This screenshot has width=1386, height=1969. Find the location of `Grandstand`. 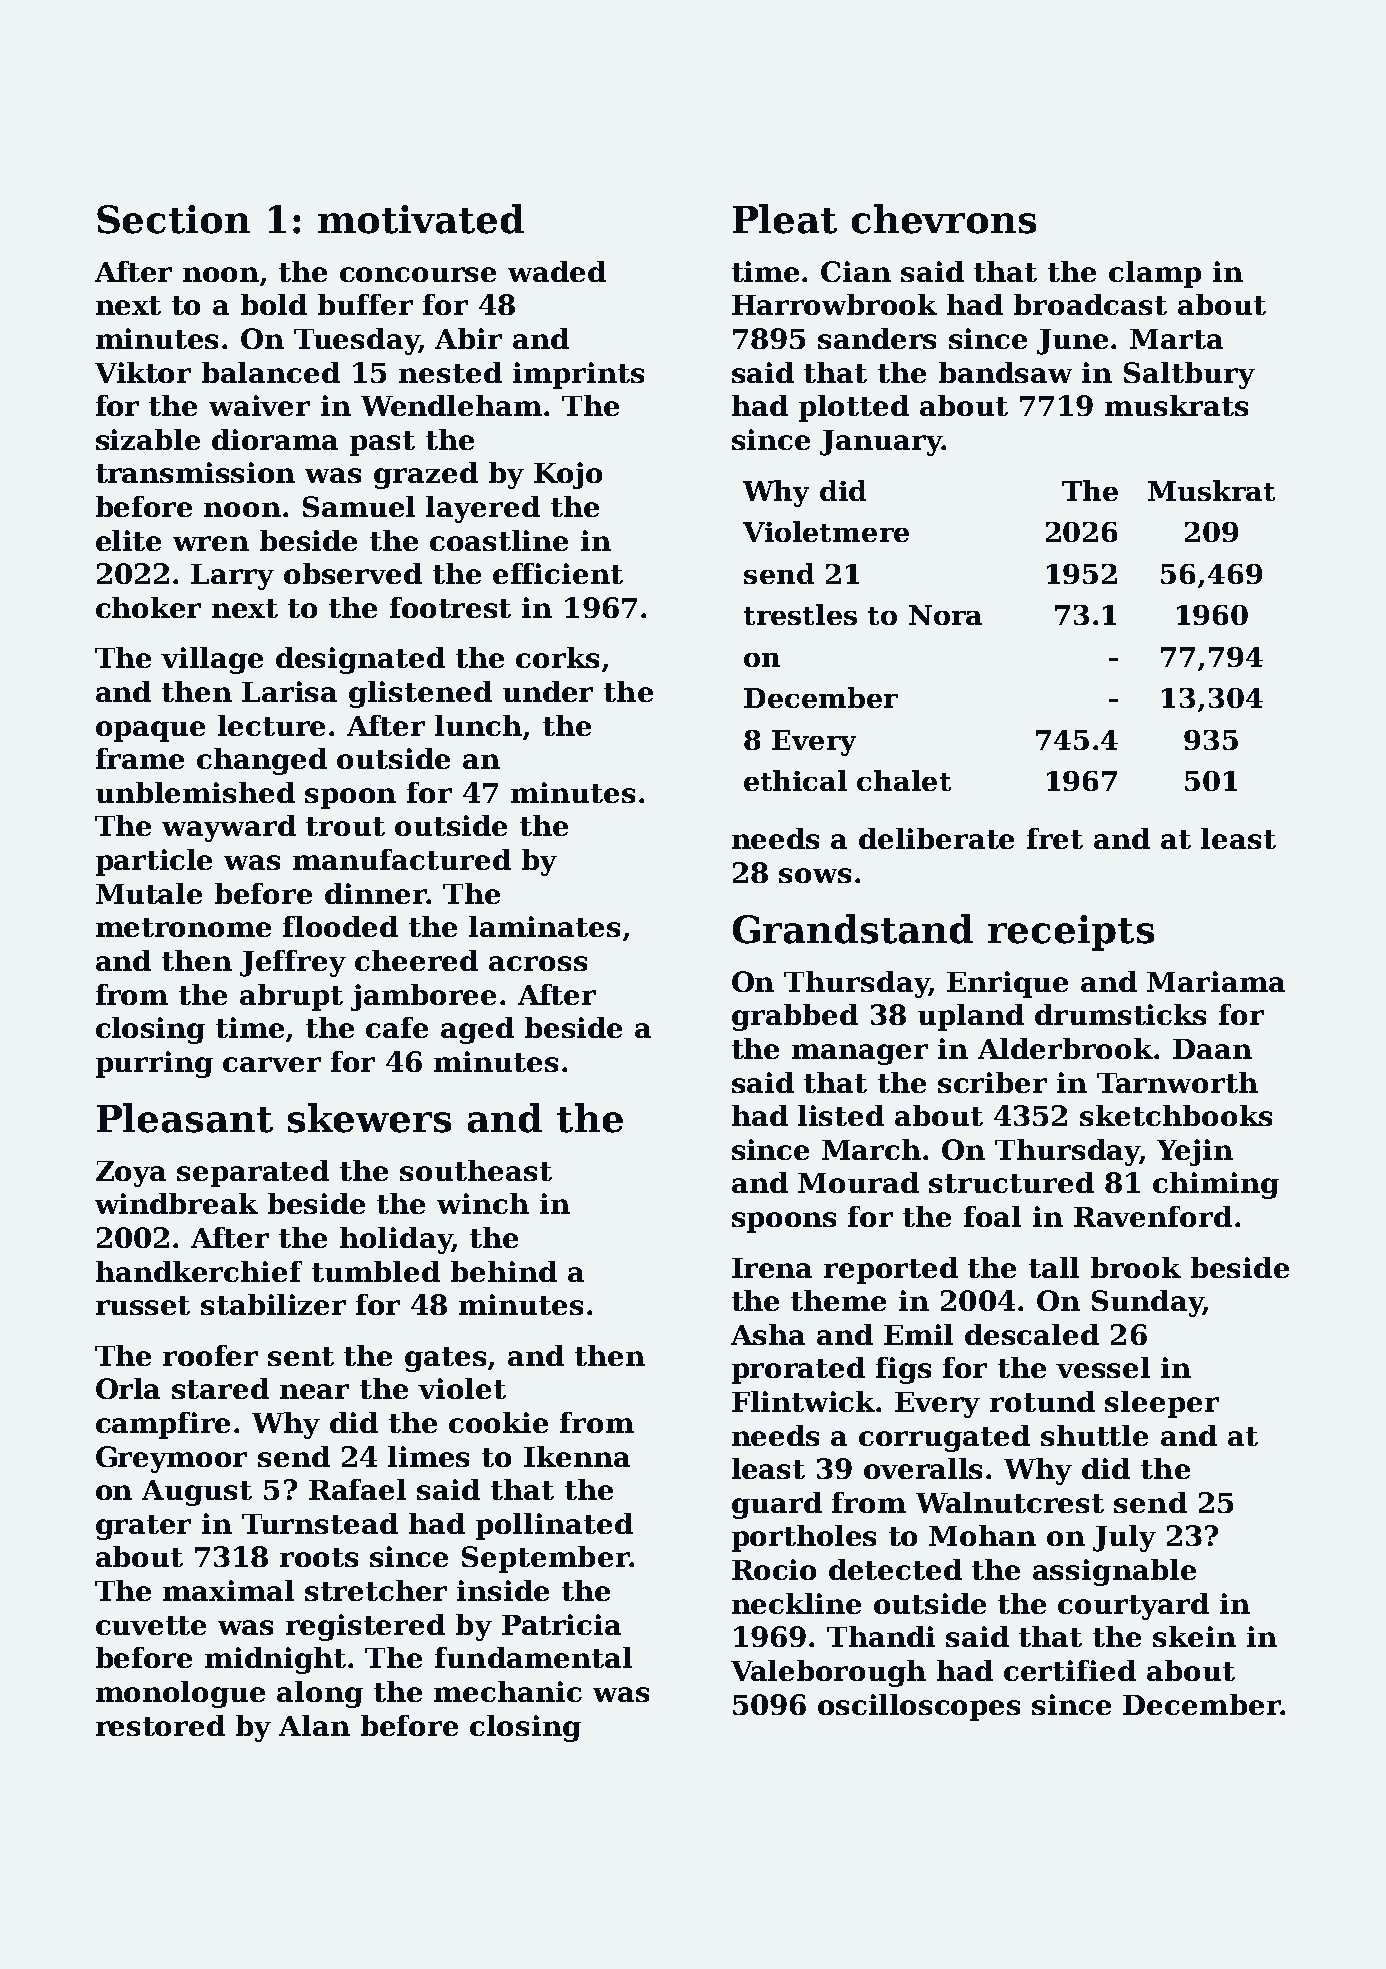

Grandstand is located at coordinates (853, 929).
